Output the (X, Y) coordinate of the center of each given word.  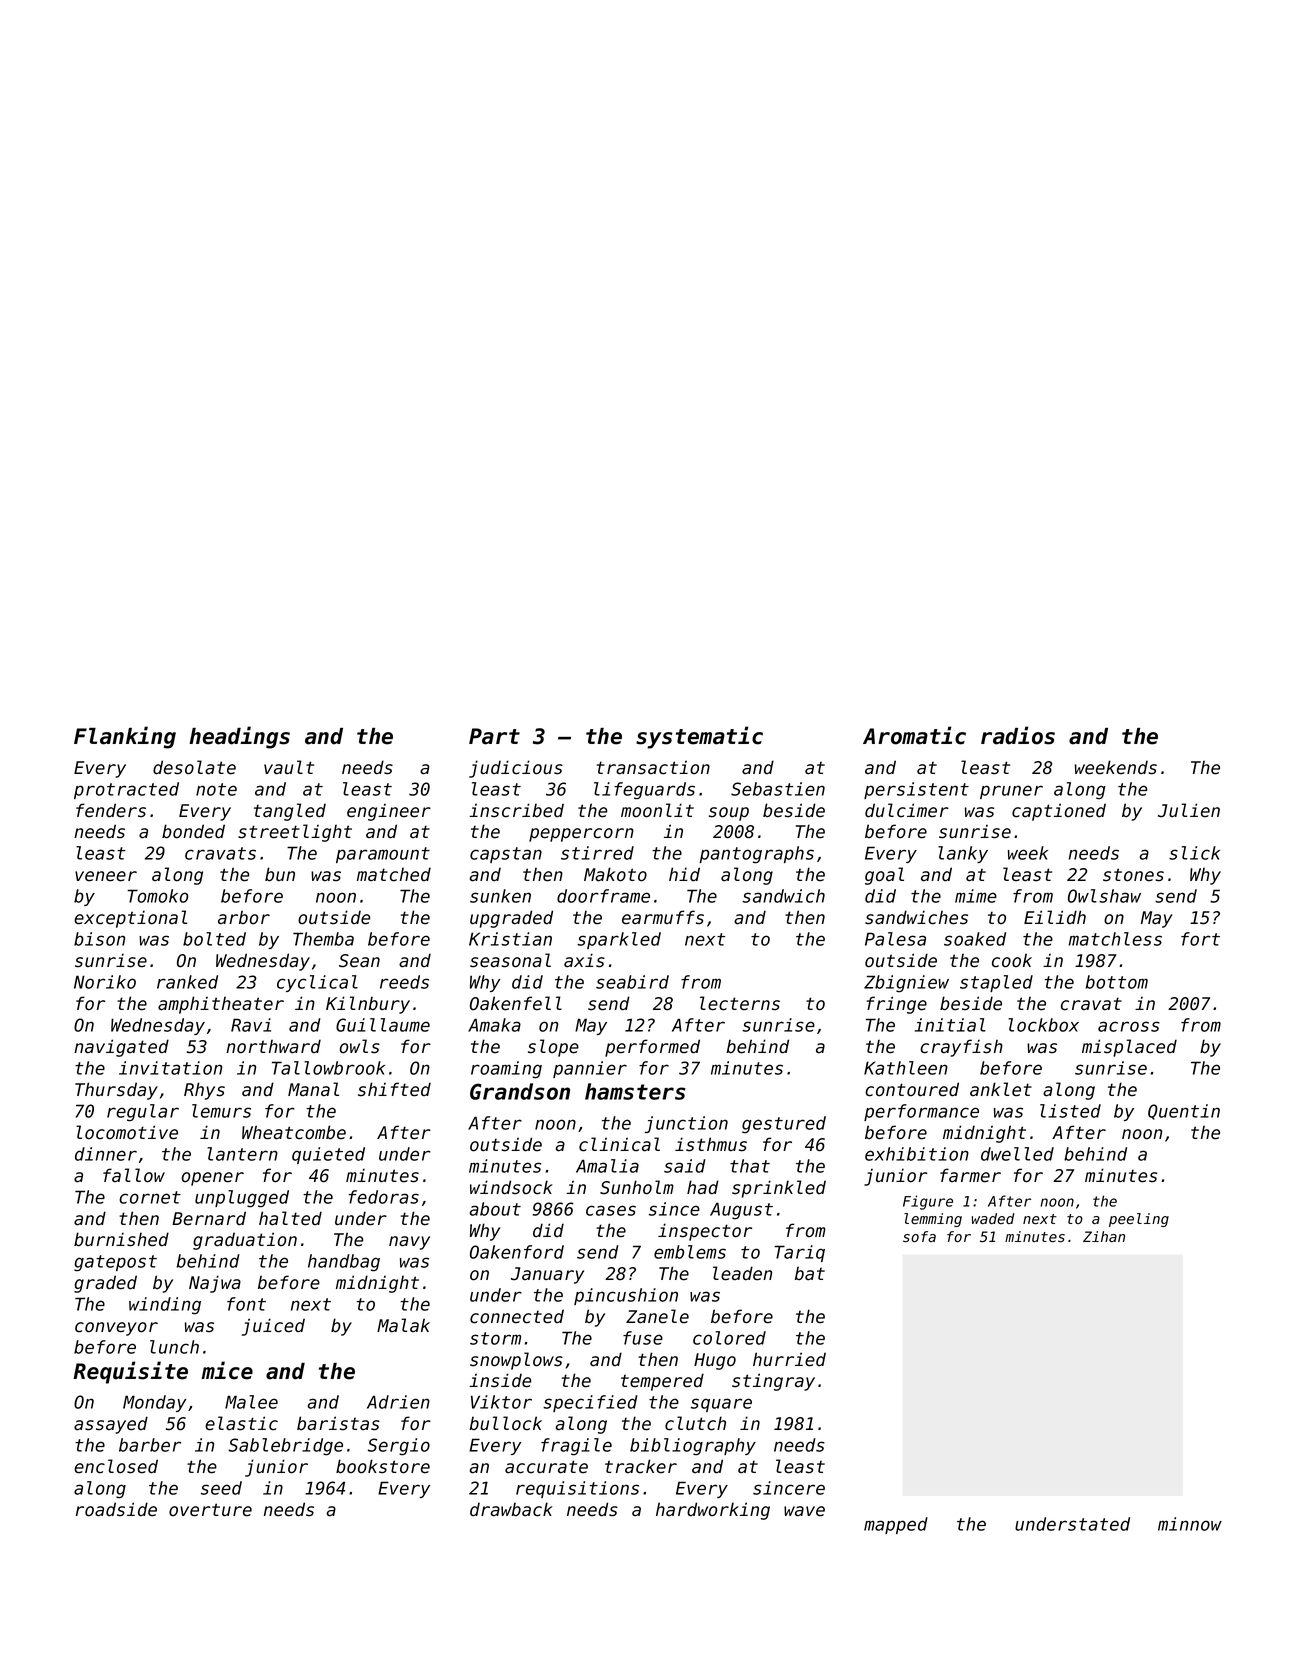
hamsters (635, 1091)
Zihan (1104, 1236)
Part (494, 736)
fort (1200, 939)
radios (1018, 735)
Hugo (715, 1361)
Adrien (398, 1402)
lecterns (740, 1003)
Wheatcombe (294, 1132)
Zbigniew (906, 984)
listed (1070, 1111)
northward (273, 1046)
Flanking (125, 737)
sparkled (619, 940)
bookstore (383, 1466)
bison (99, 939)
